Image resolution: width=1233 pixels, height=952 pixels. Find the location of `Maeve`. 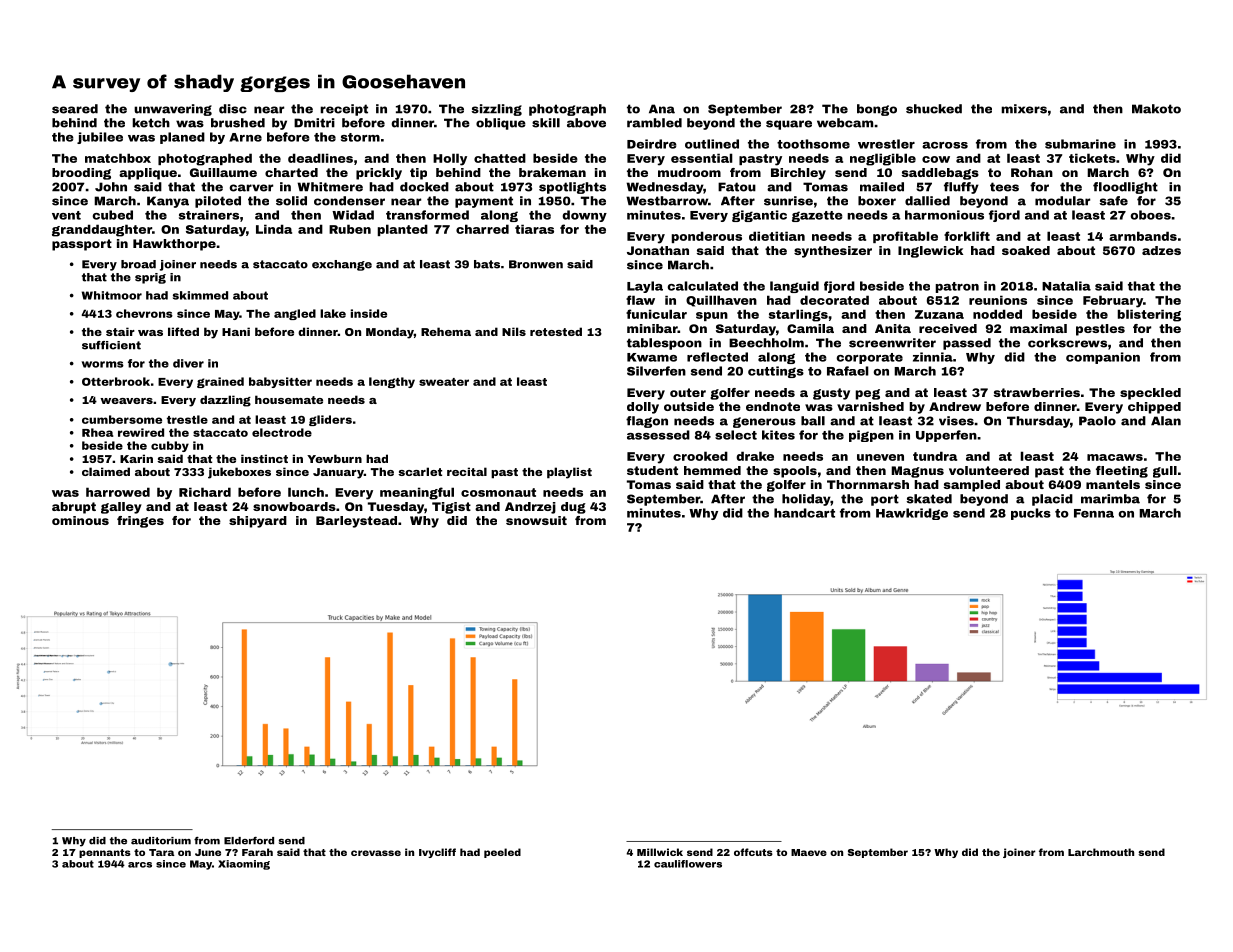

Maeve is located at coordinates (809, 852).
